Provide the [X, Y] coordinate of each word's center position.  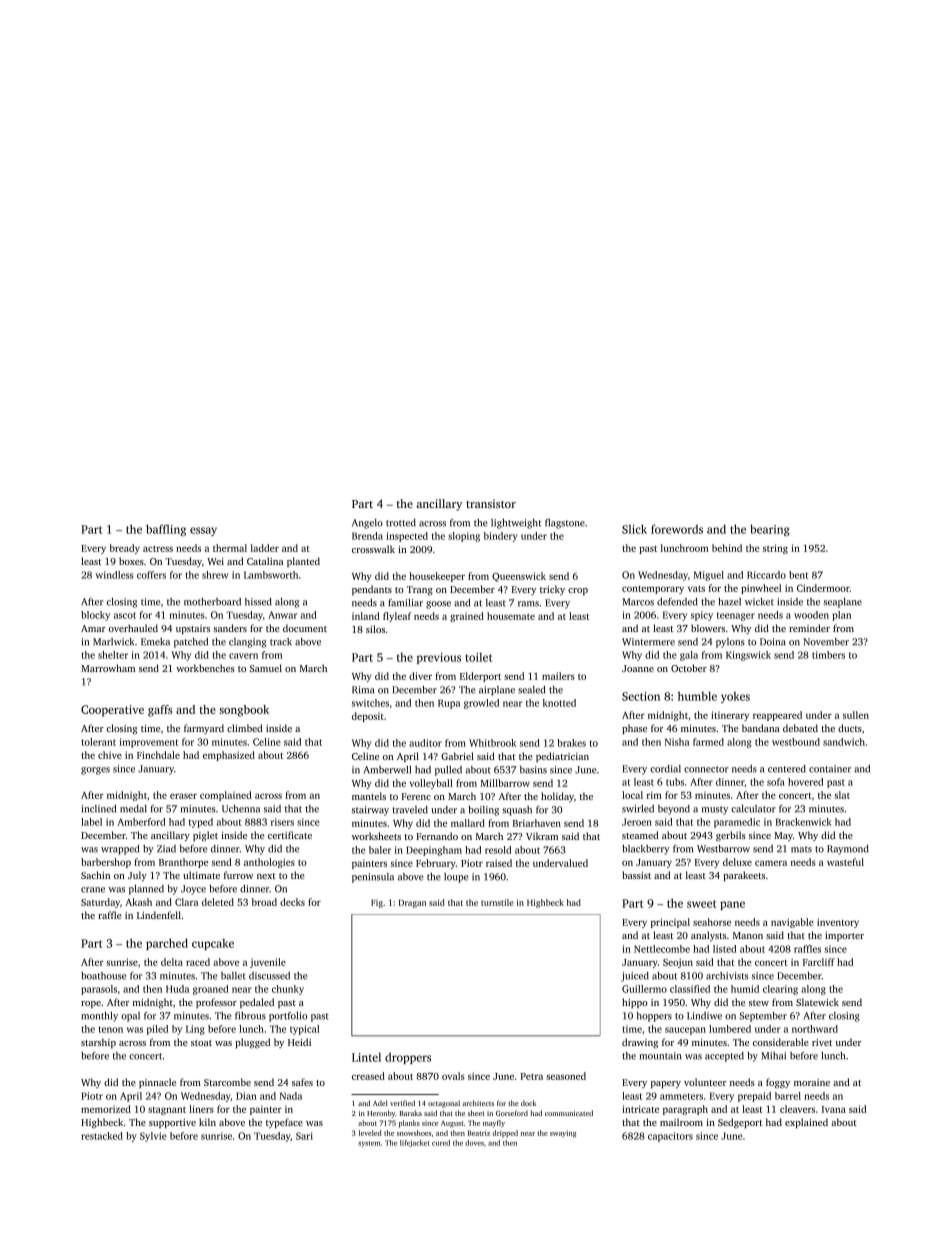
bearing [770, 530]
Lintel [366, 1057]
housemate [511, 616]
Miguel [709, 576]
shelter [113, 655]
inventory [838, 923]
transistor [491, 503]
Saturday [100, 903]
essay [203, 531]
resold [498, 850]
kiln [207, 1122]
